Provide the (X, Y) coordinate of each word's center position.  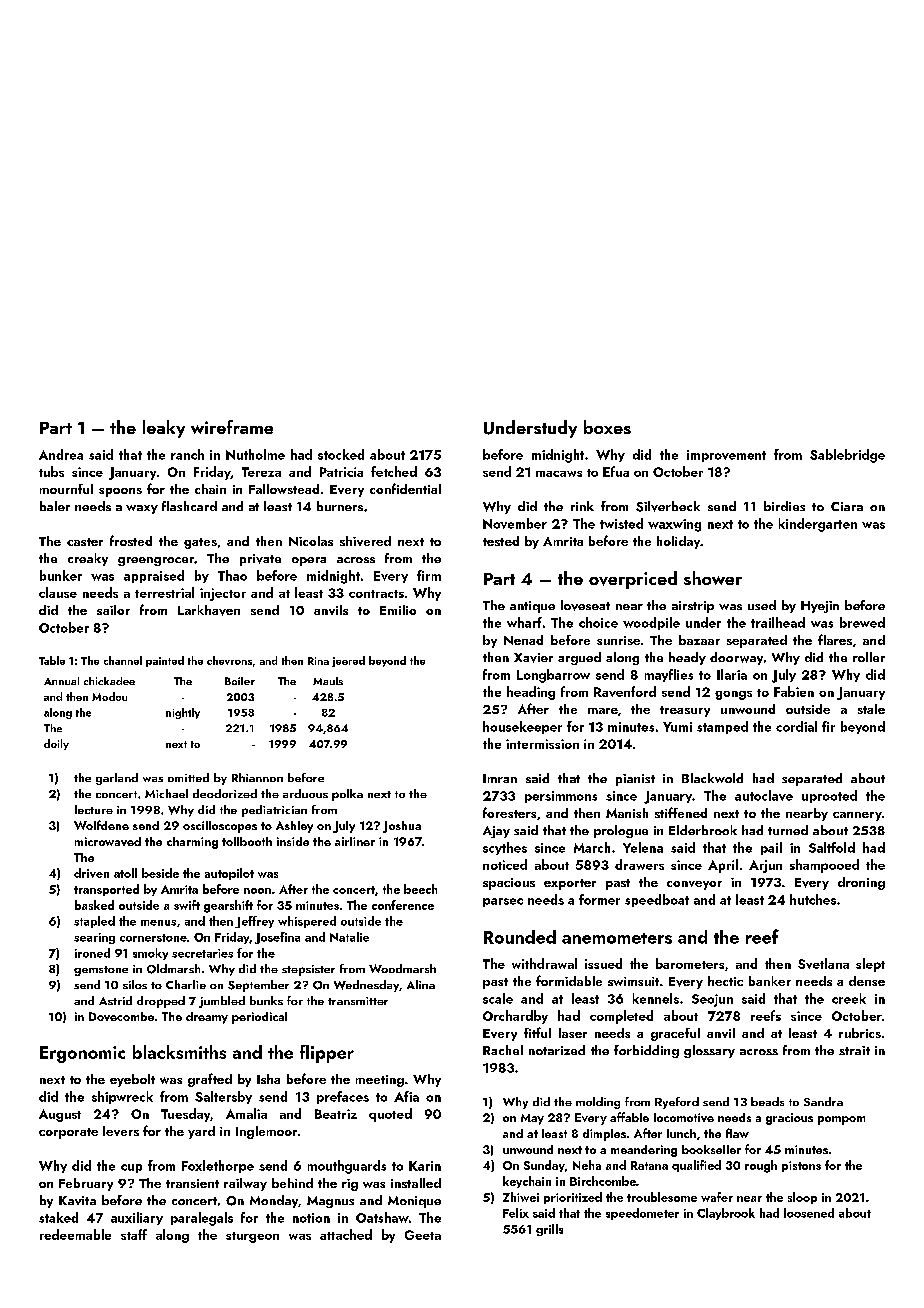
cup (131, 1168)
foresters (509, 812)
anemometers (617, 938)
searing (94, 938)
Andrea (61, 454)
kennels (656, 998)
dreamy (207, 1018)
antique (532, 607)
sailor (113, 610)
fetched (394, 471)
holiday (678, 542)
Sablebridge (847, 456)
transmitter (358, 1001)
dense (867, 981)
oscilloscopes (220, 827)
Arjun (765, 866)
